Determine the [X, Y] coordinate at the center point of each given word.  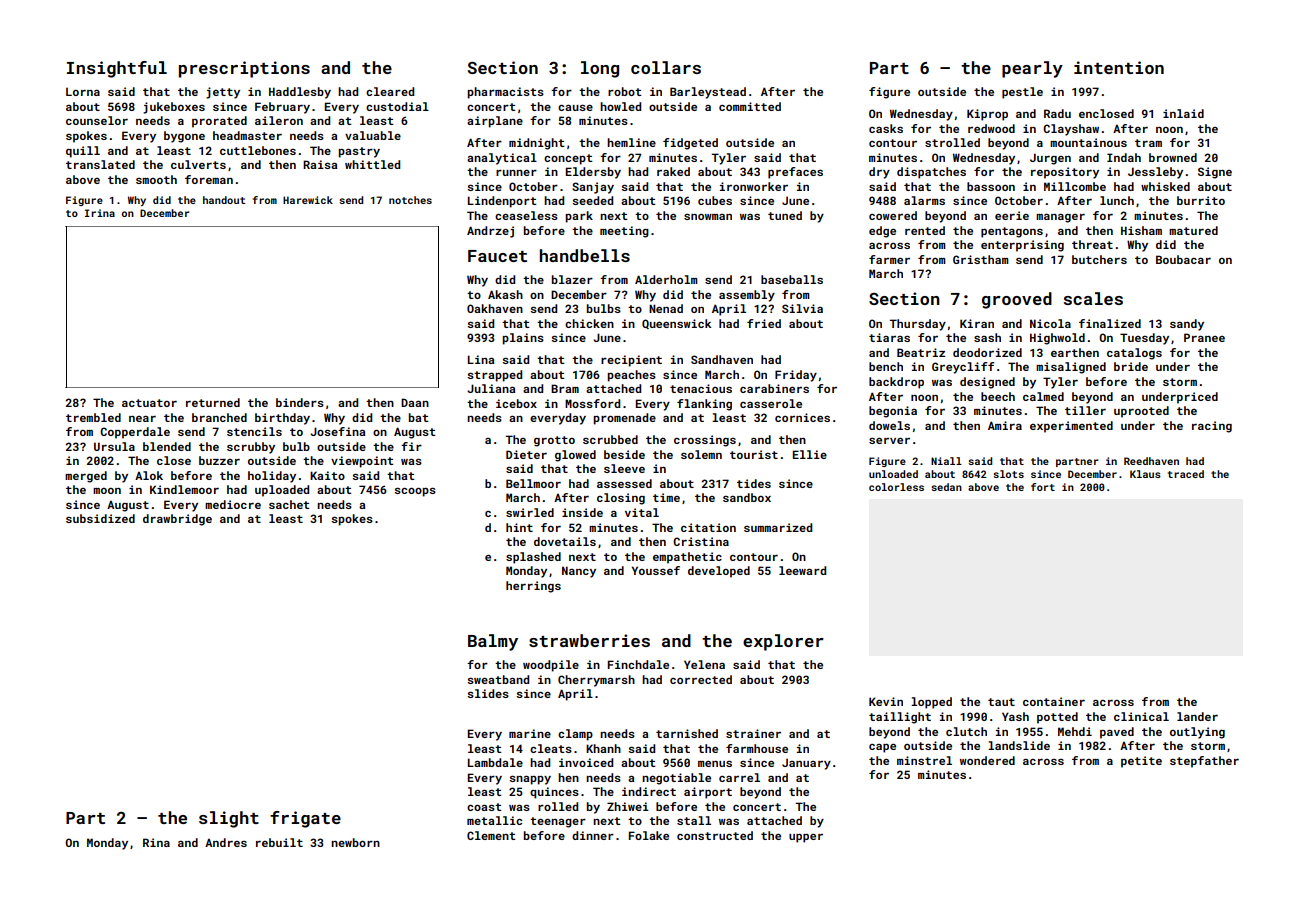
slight [229, 819]
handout [224, 200]
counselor [97, 120]
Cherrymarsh [596, 681]
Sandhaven [722, 359]
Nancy [579, 572]
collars [666, 67]
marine [530, 733]
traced [1186, 474]
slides [488, 693]
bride [1131, 366]
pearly [1032, 69]
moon [107, 491]
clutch [966, 731]
